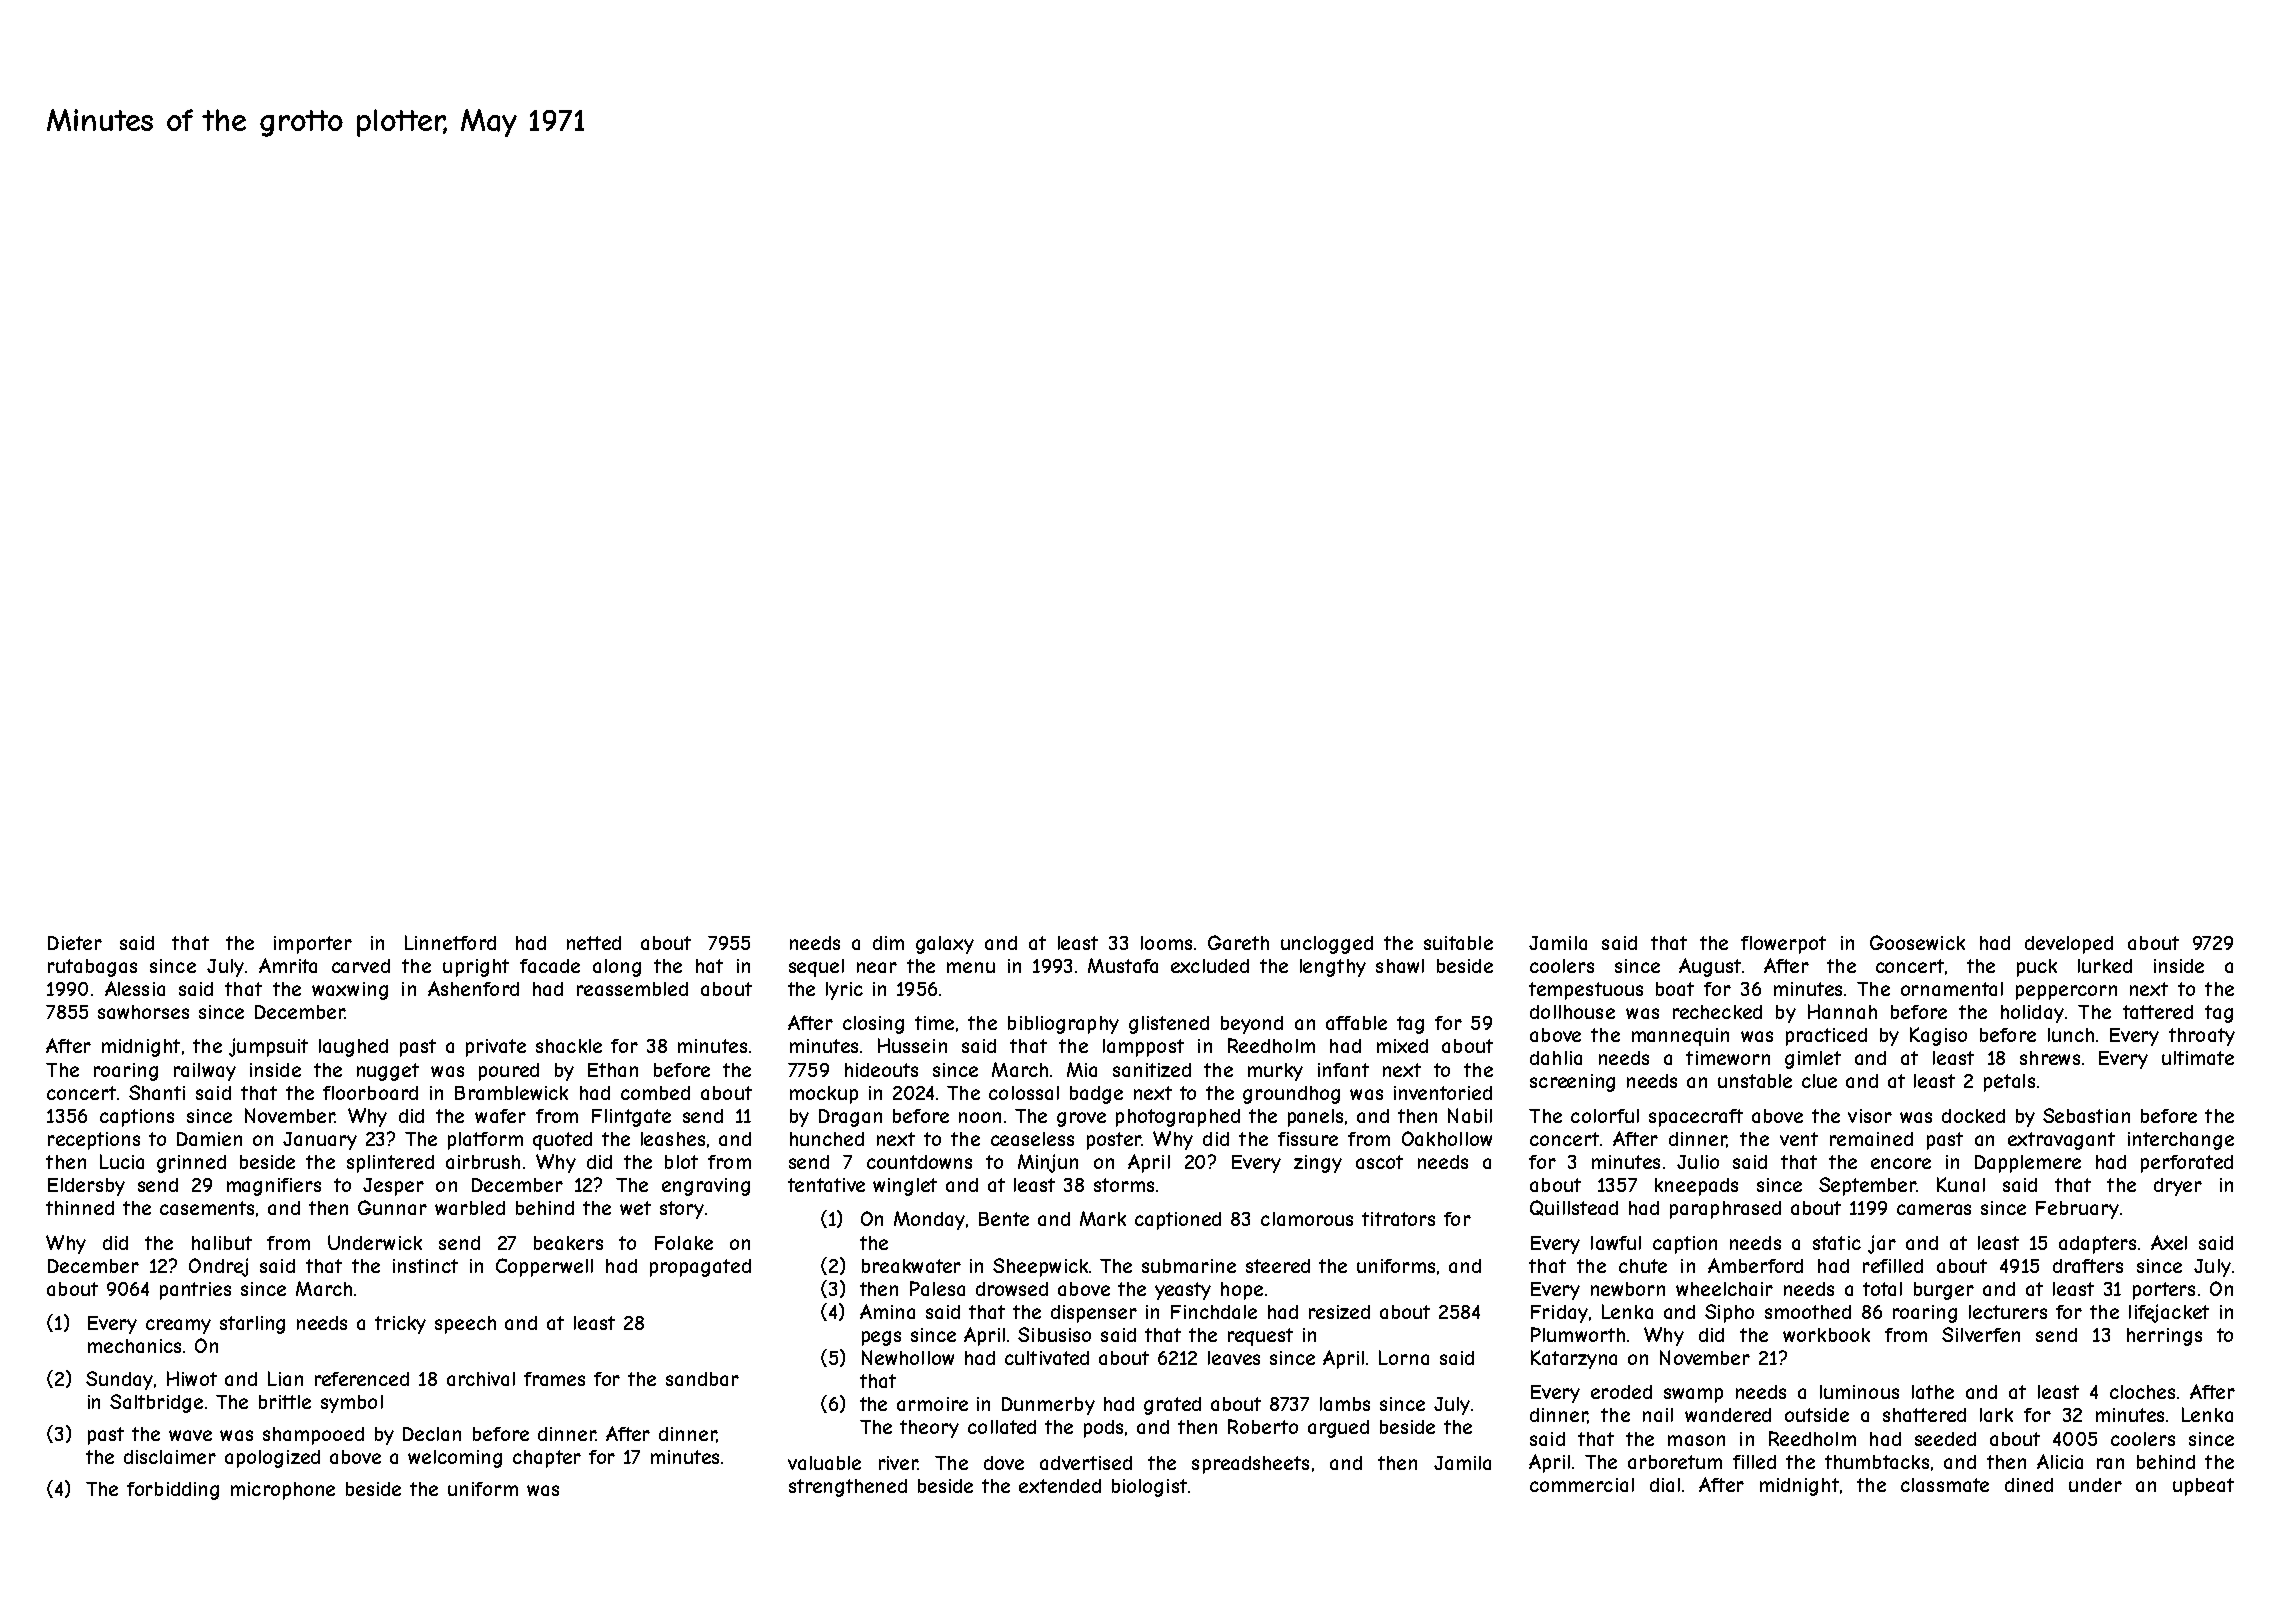 The height and width of the image is (1613, 2281). Describe the element at coordinates (392, 1207) in the image. I see `Gunnar` at that location.
